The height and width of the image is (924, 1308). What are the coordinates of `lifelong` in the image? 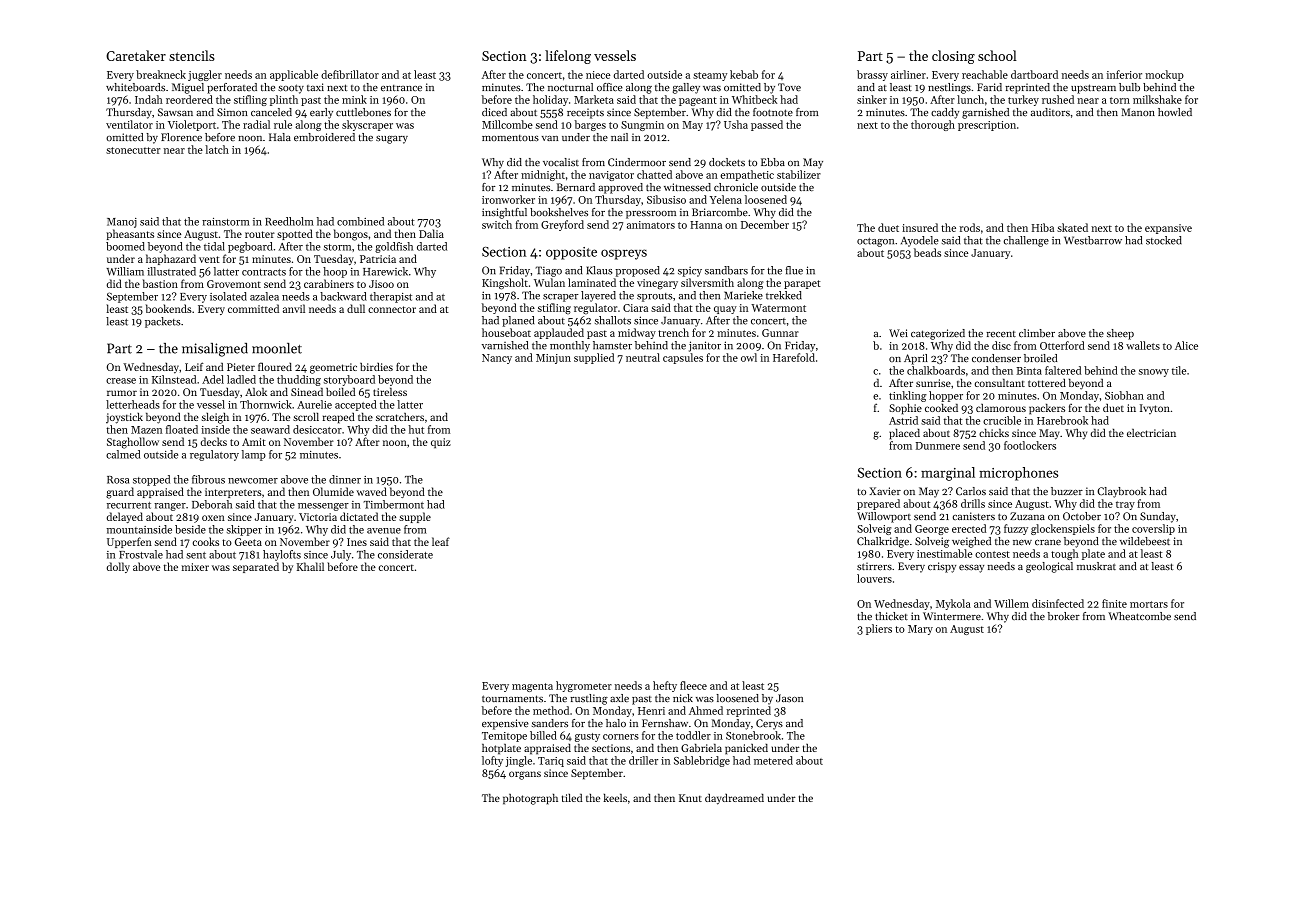 It's located at (568, 57).
